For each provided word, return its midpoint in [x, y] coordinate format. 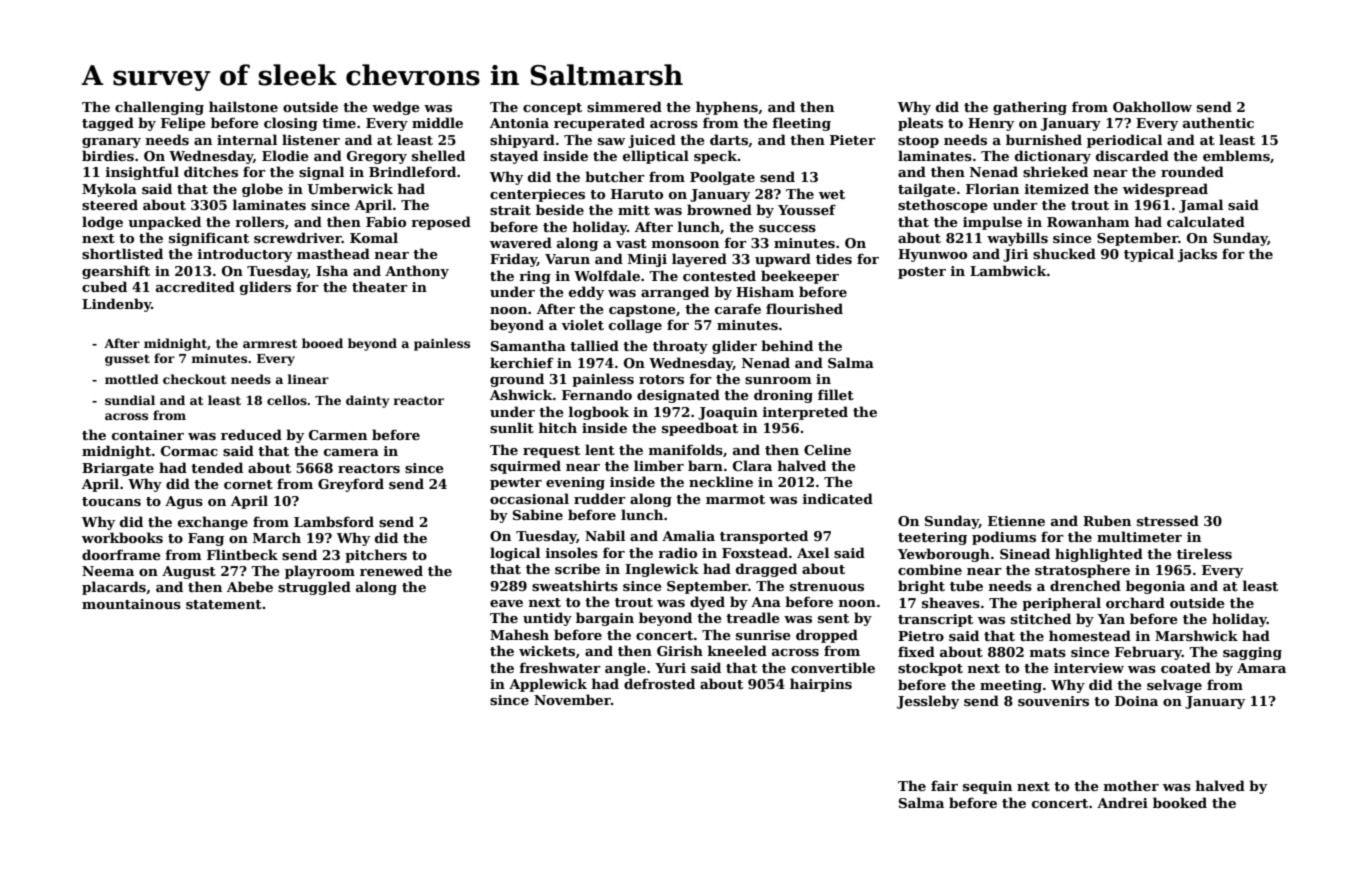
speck [715, 157]
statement [224, 604]
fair [944, 785]
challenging [159, 108]
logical [515, 554]
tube [966, 585]
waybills [1017, 239]
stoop [918, 142]
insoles [571, 552]
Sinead [1025, 553]
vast [631, 243]
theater [380, 286]
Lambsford [334, 521]
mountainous [131, 604]
